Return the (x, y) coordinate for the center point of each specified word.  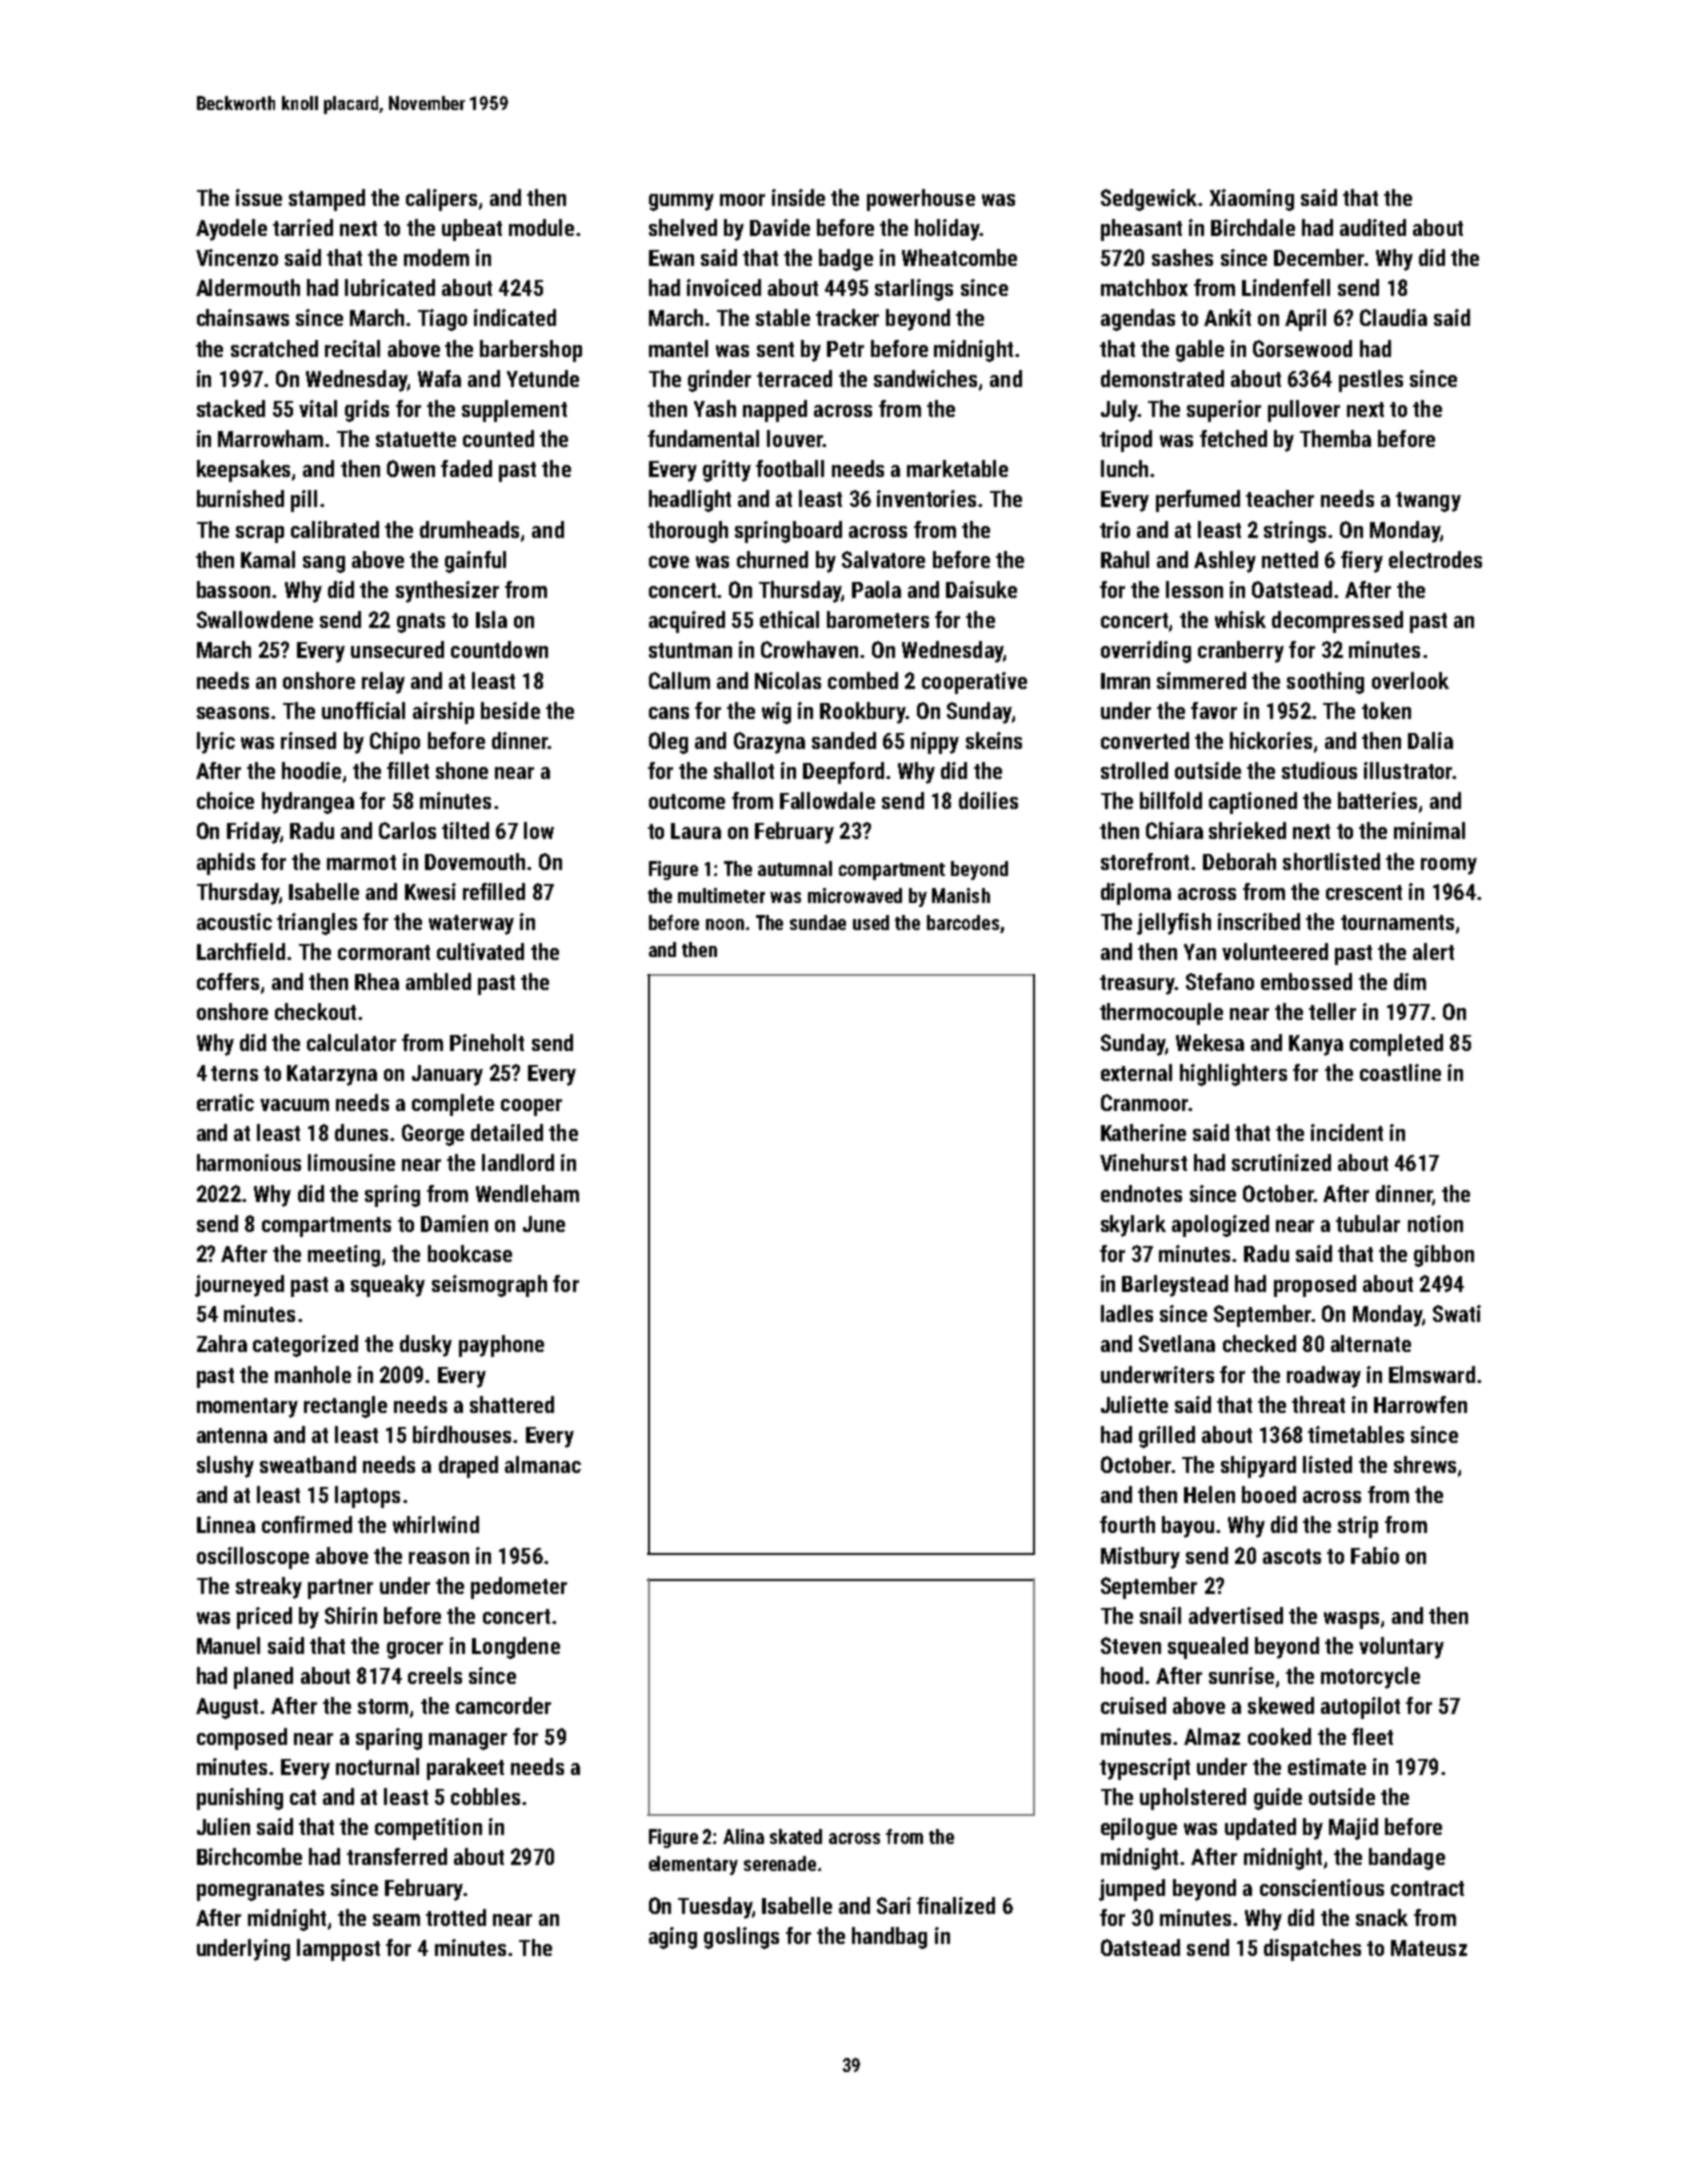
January (447, 1075)
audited (1373, 227)
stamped (327, 200)
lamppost (338, 1950)
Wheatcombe (959, 257)
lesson (1194, 589)
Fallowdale (827, 800)
